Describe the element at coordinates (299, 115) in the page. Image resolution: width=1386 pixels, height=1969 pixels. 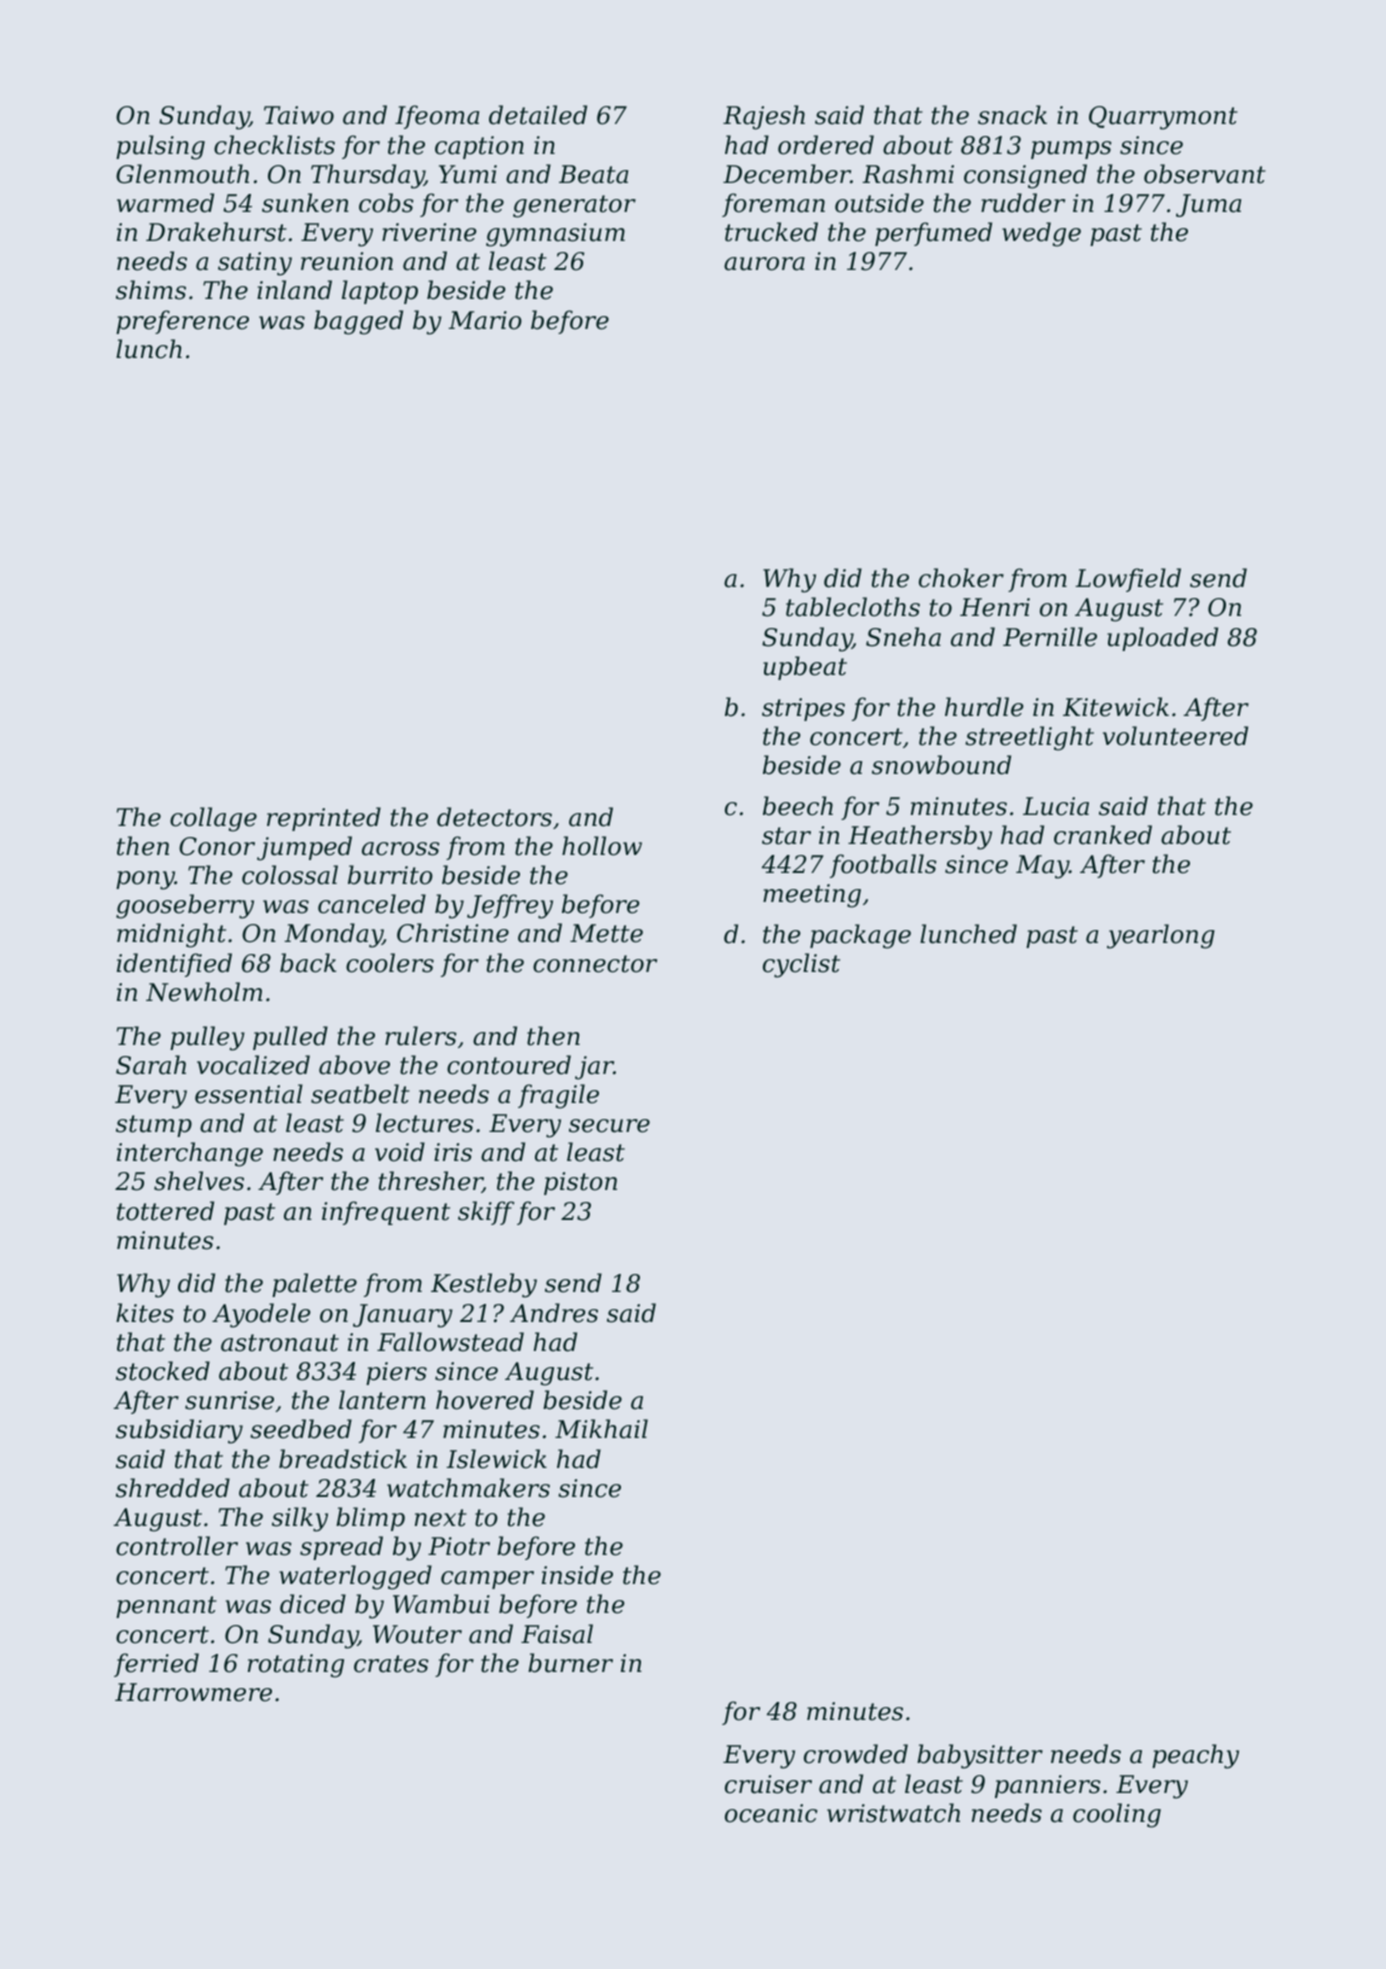
I see `Taiwo` at that location.
